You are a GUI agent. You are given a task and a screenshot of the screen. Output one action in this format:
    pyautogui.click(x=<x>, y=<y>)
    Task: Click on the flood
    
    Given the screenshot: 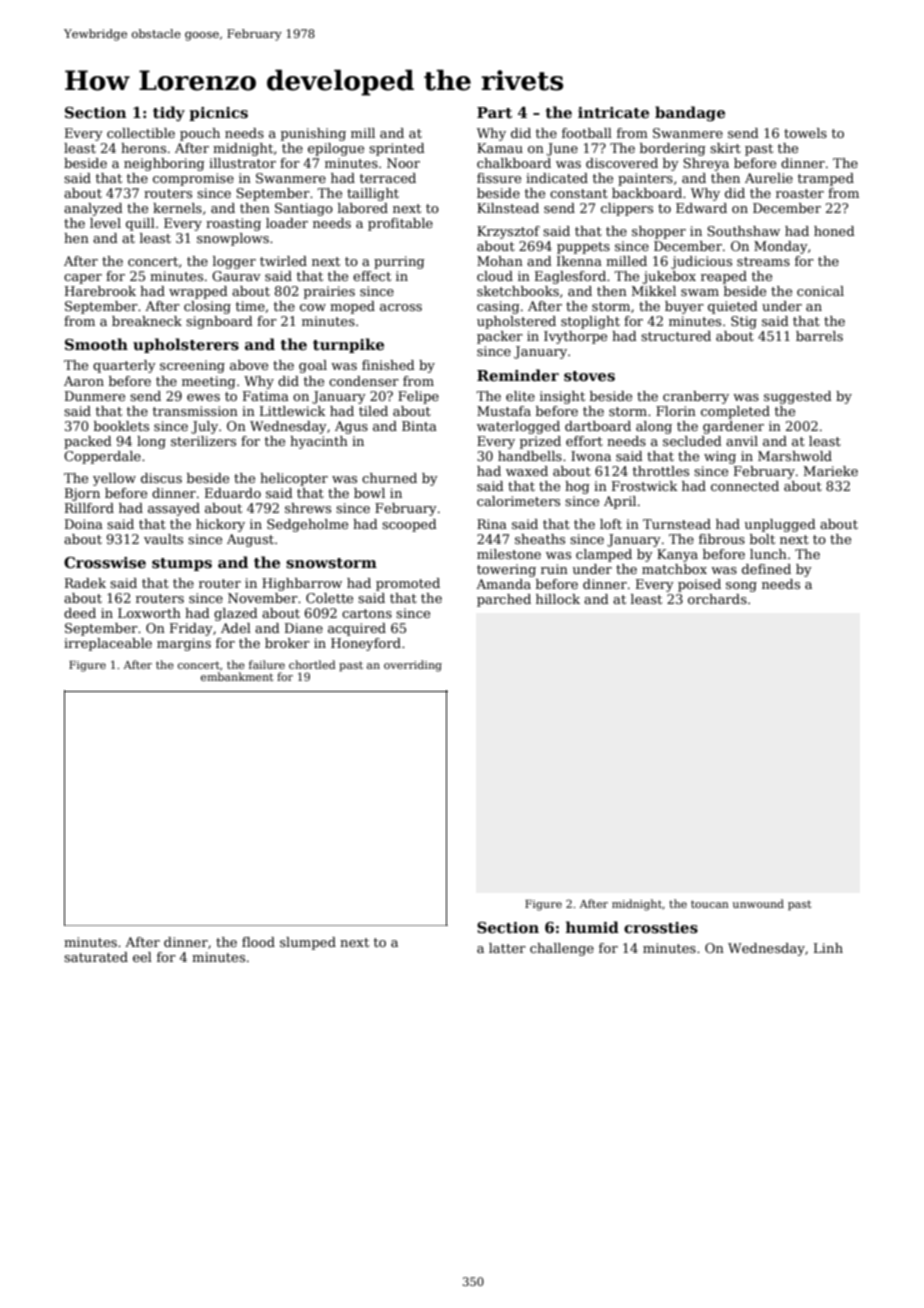 What is the action you would take?
    pyautogui.click(x=258, y=942)
